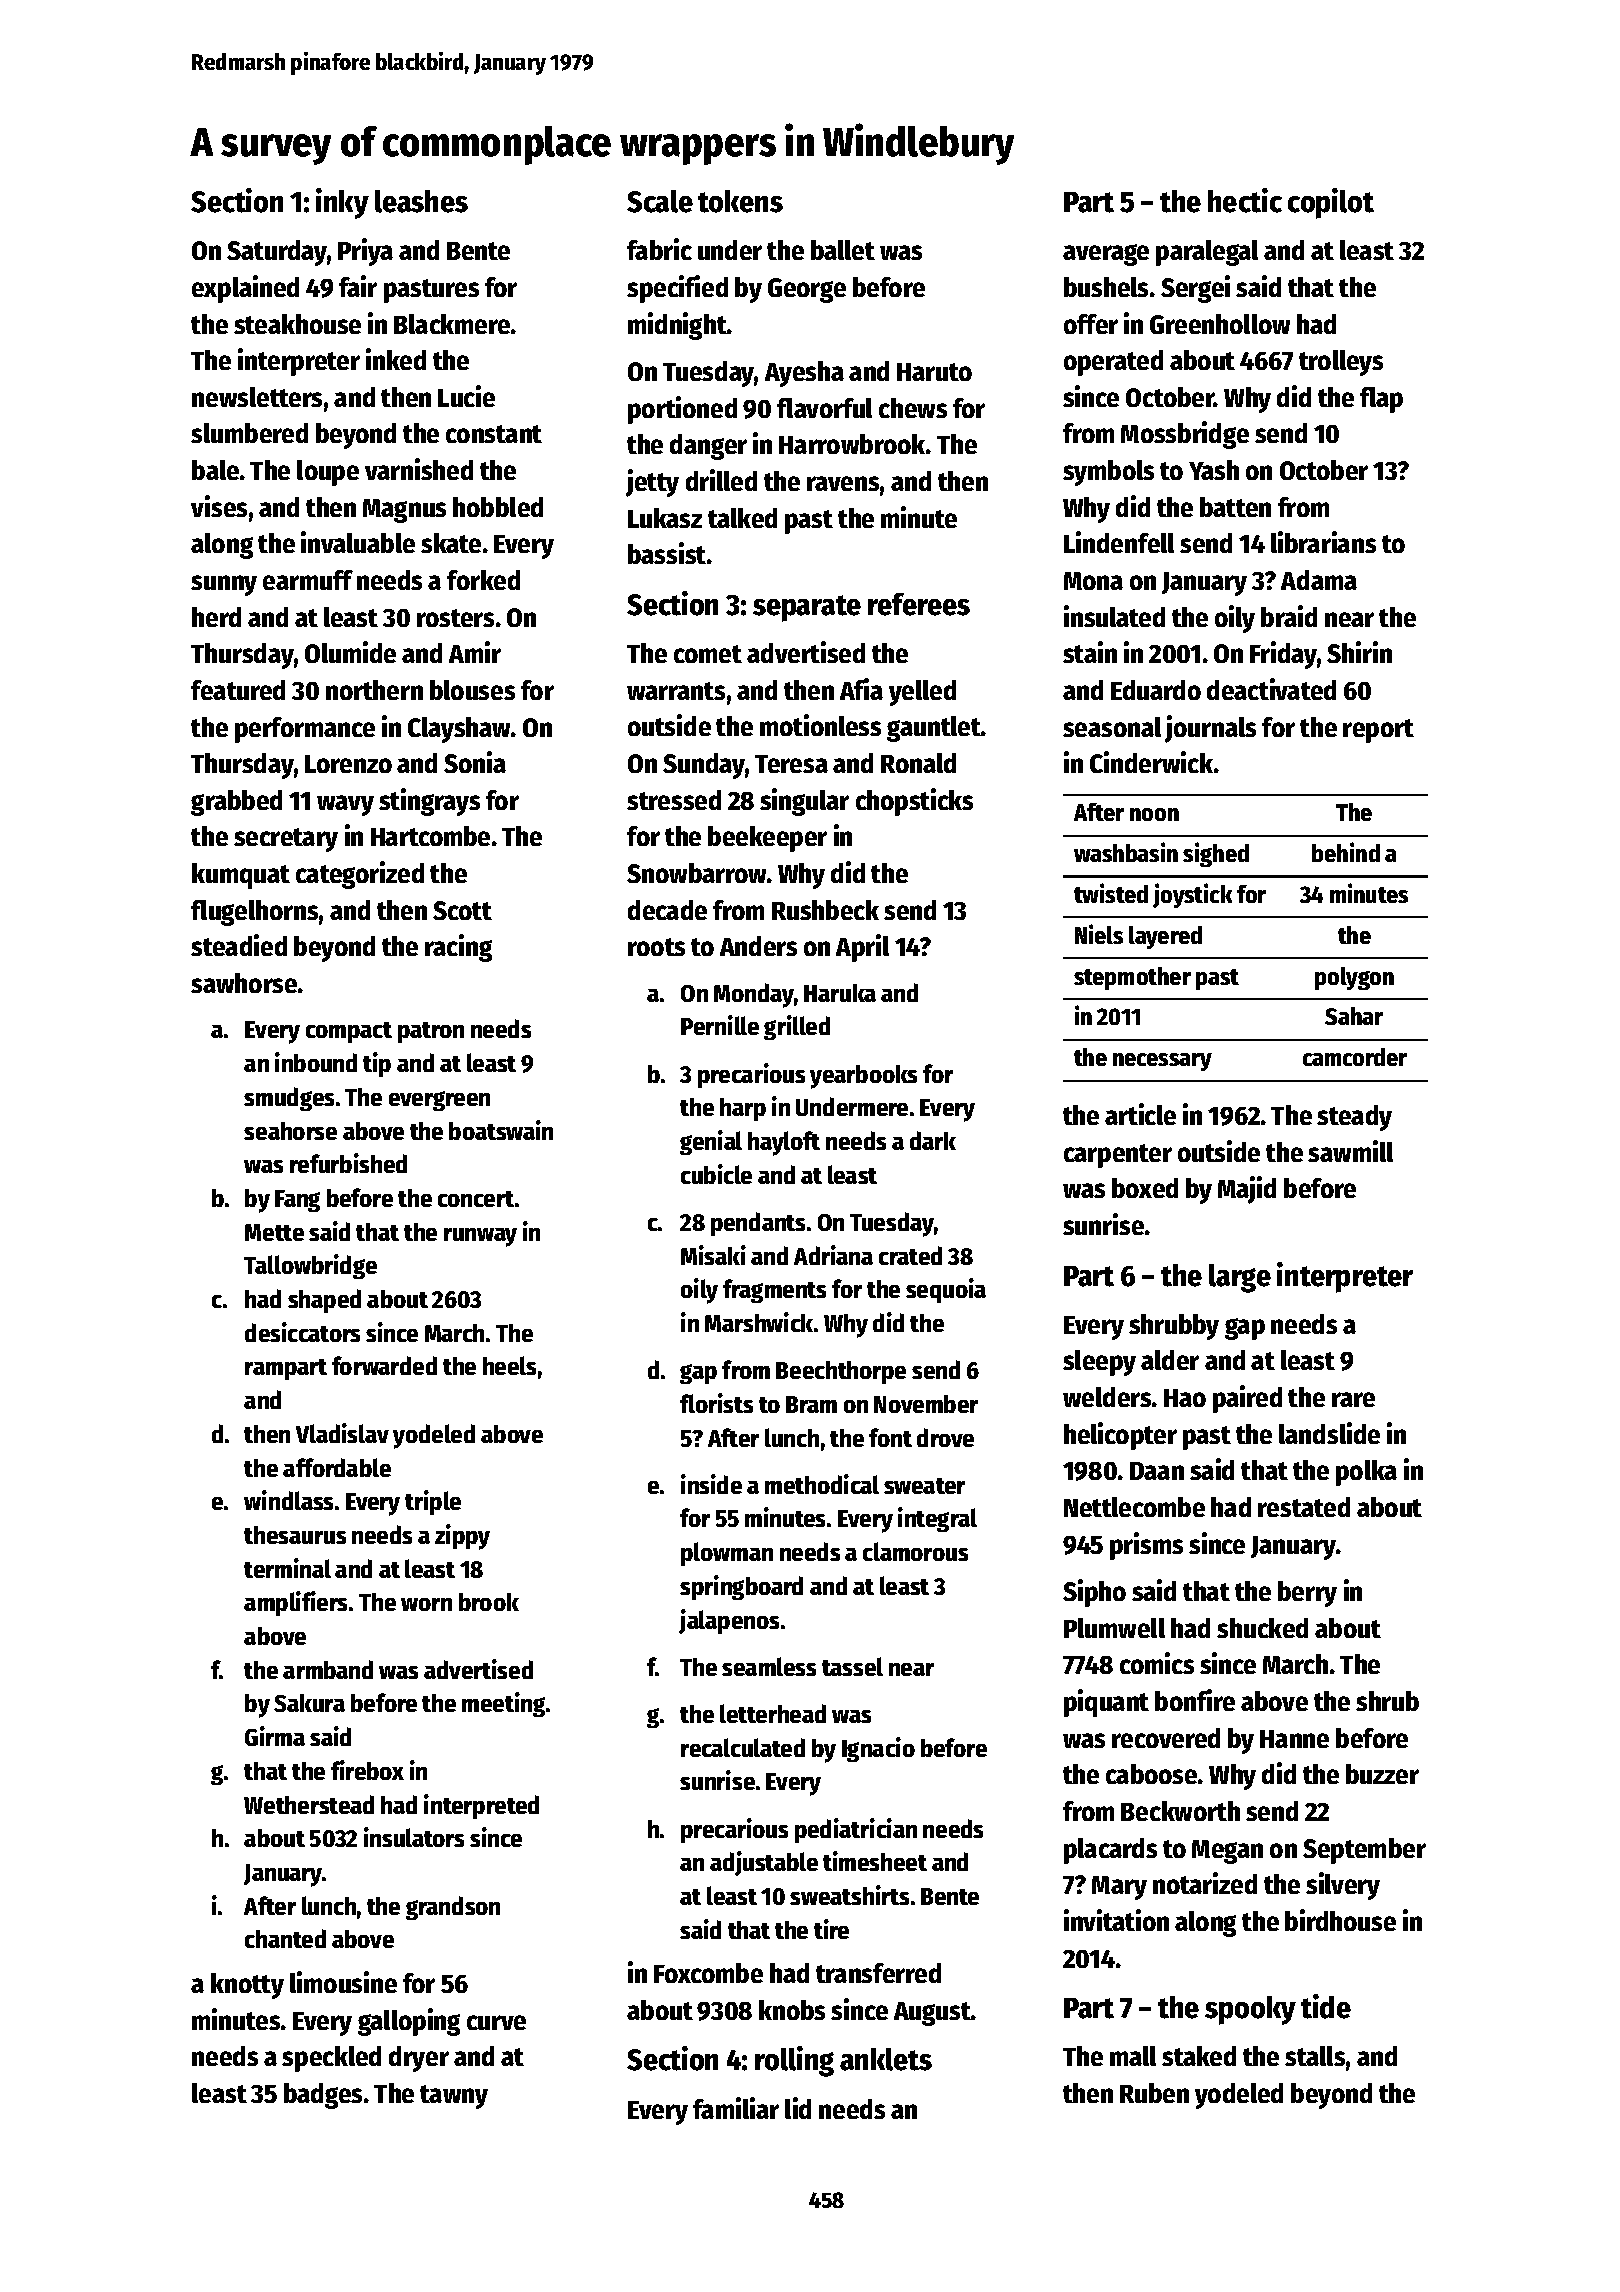  What do you see at coordinates (1366, 1473) in the image?
I see `polka` at bounding box center [1366, 1473].
